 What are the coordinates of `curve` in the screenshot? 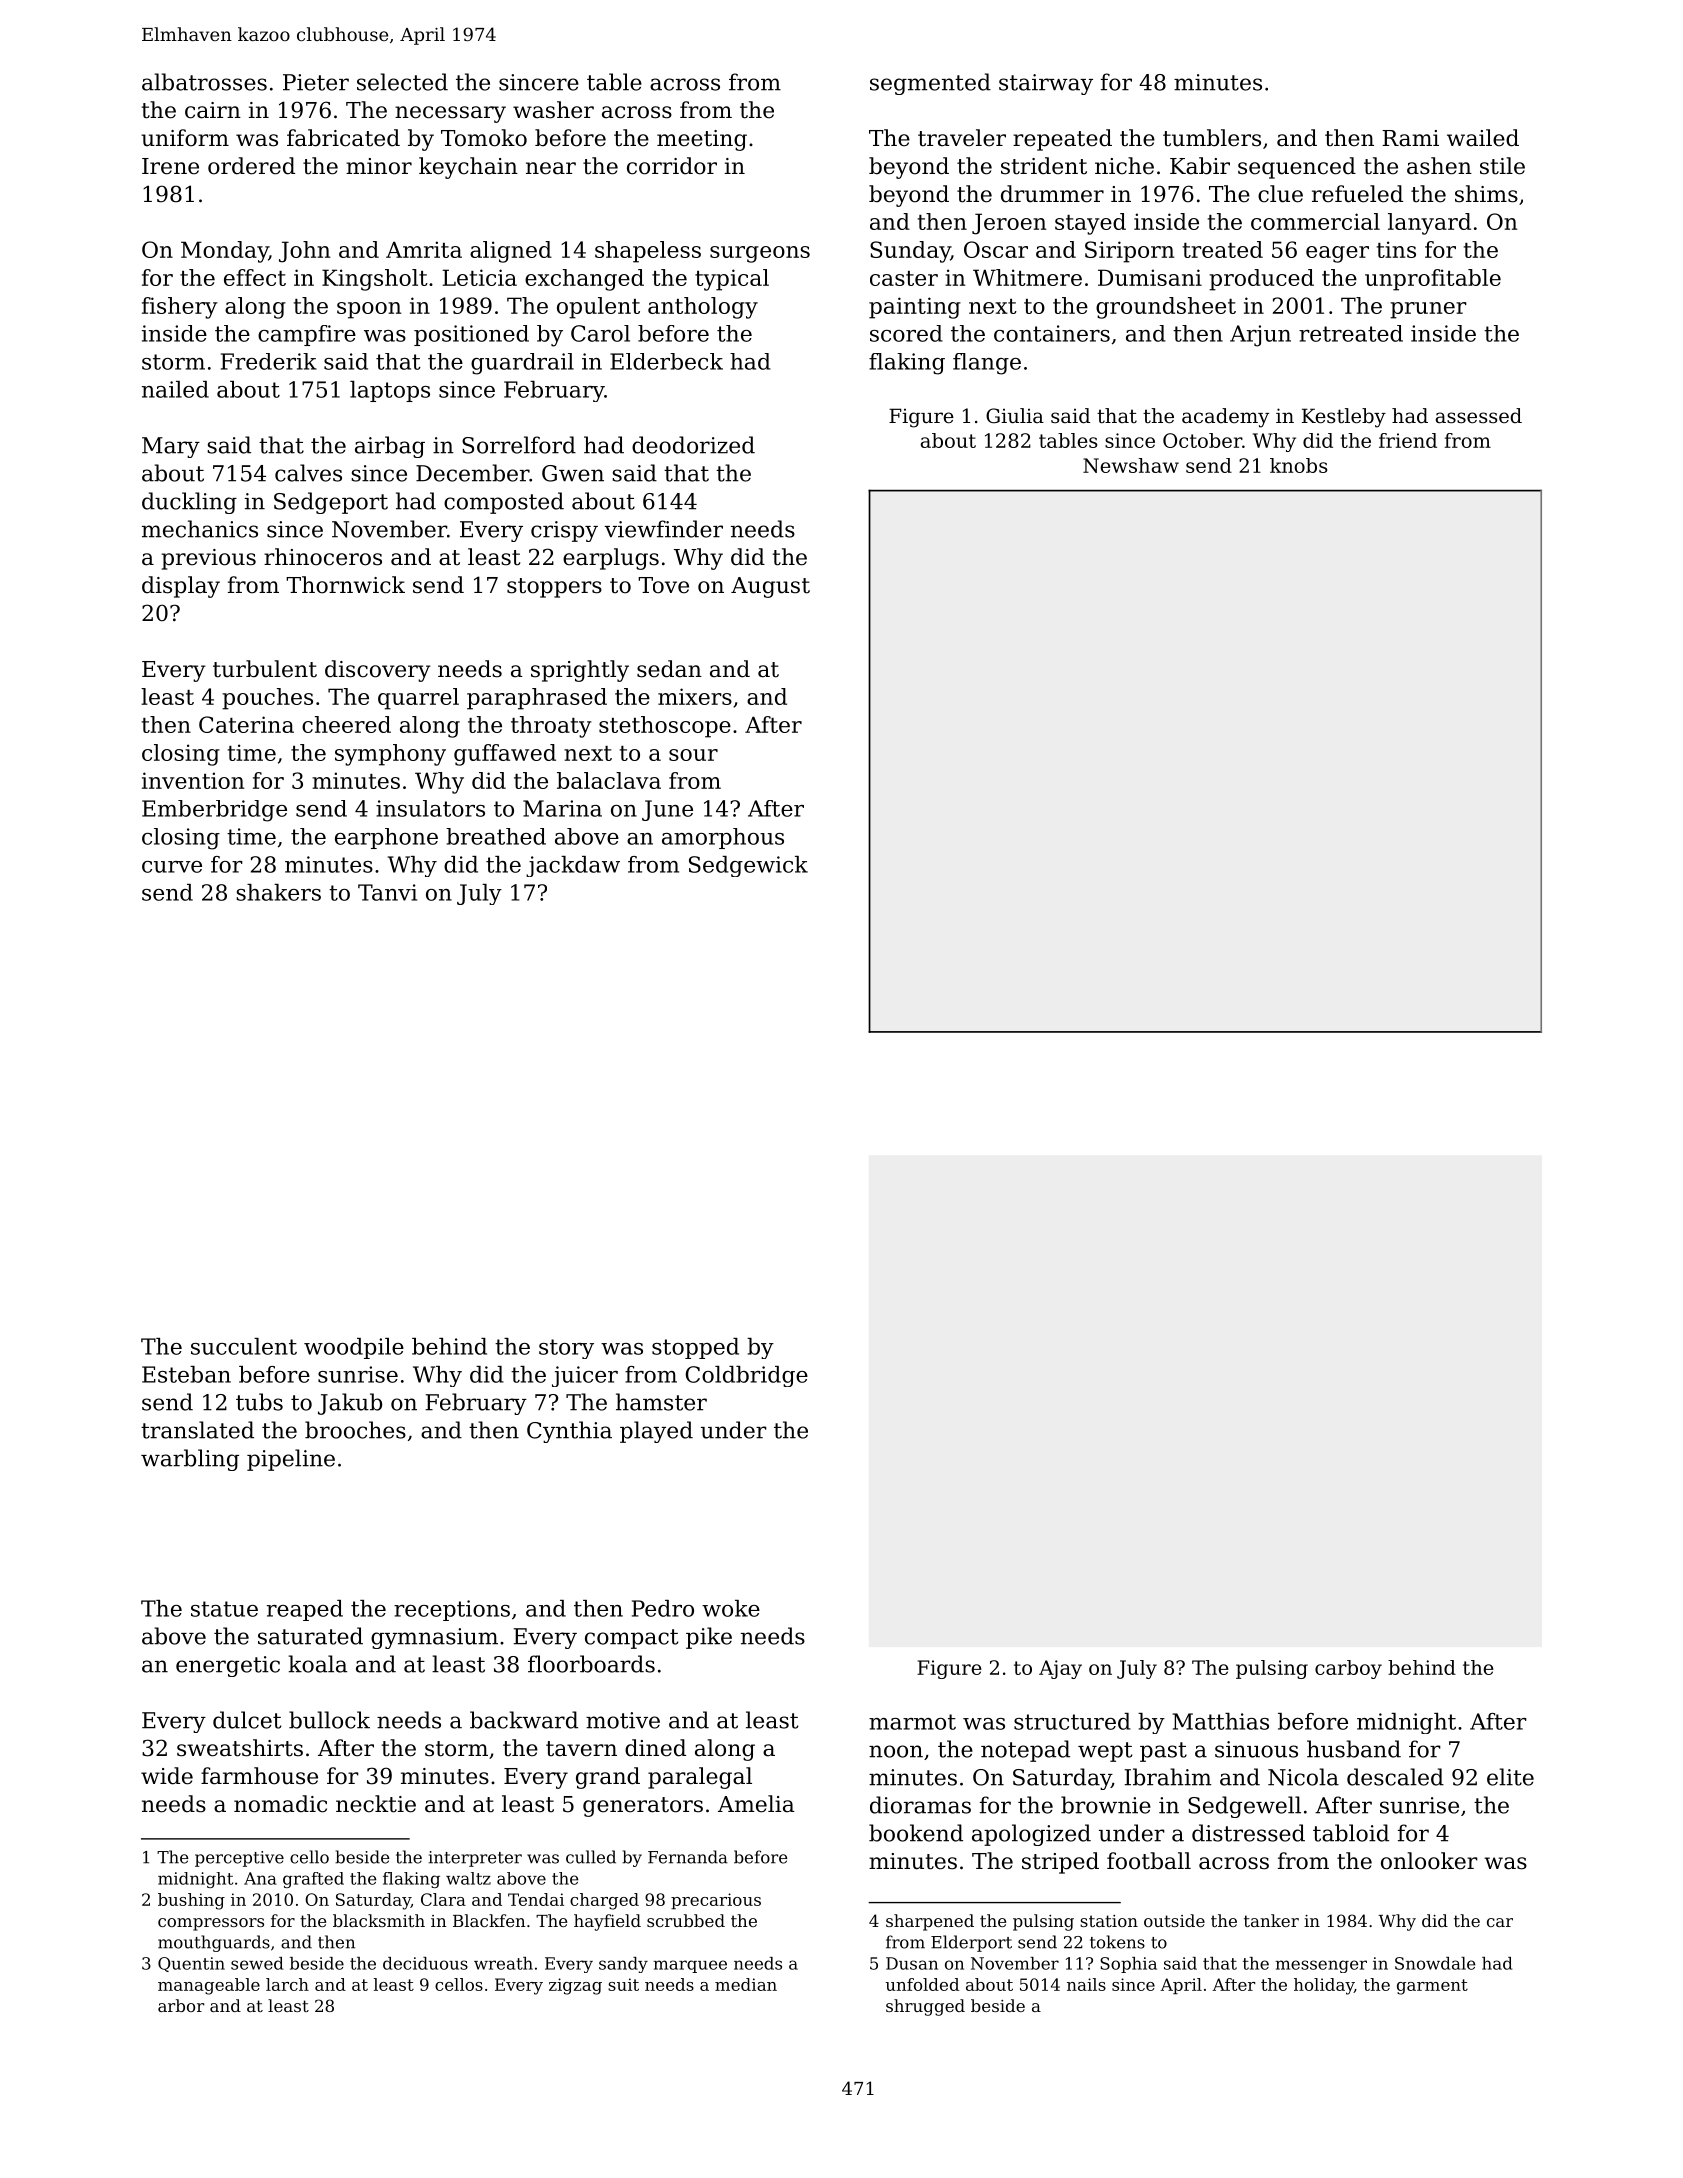 It's located at (172, 867).
